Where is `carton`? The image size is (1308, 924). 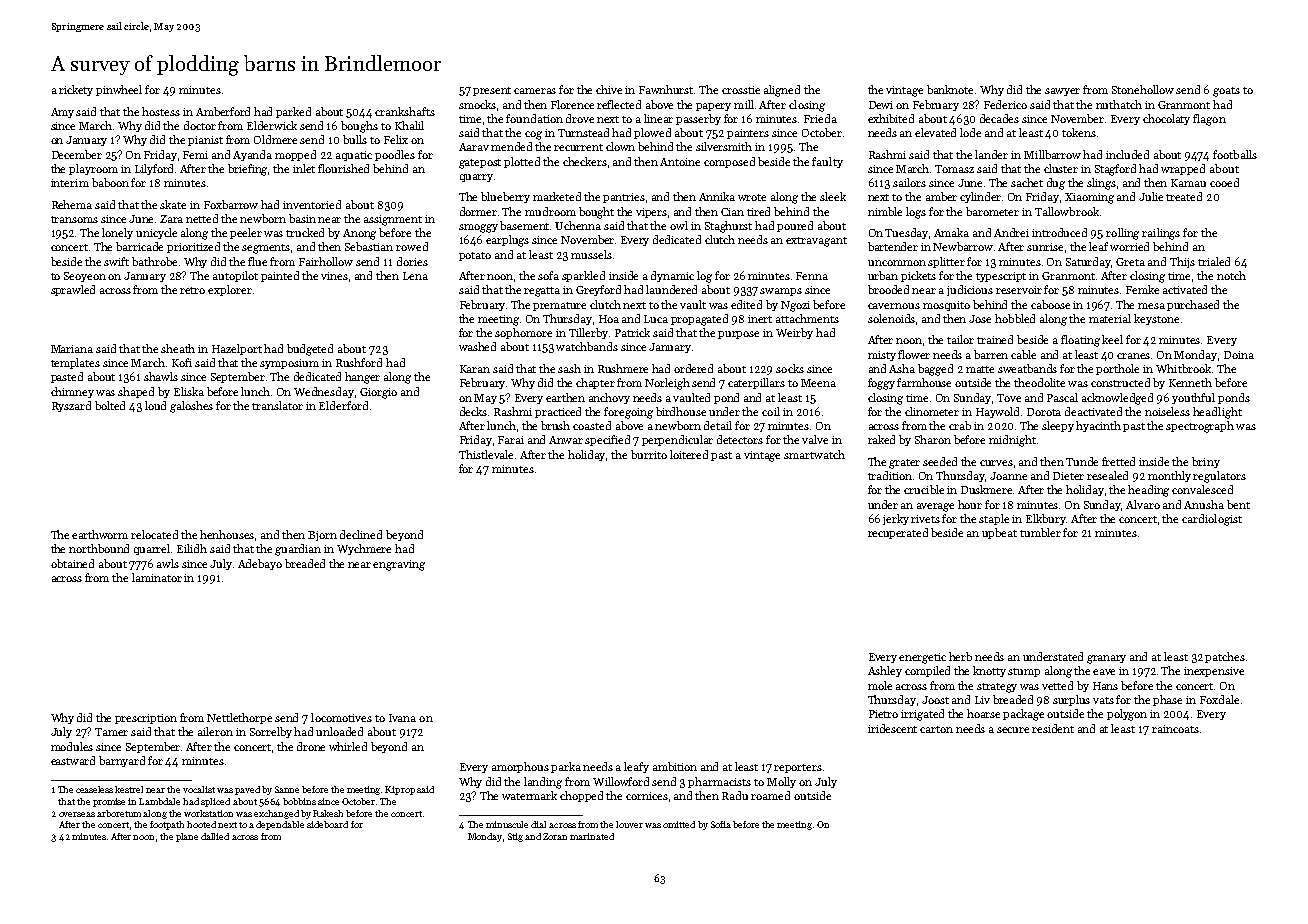 carton is located at coordinates (936, 729).
